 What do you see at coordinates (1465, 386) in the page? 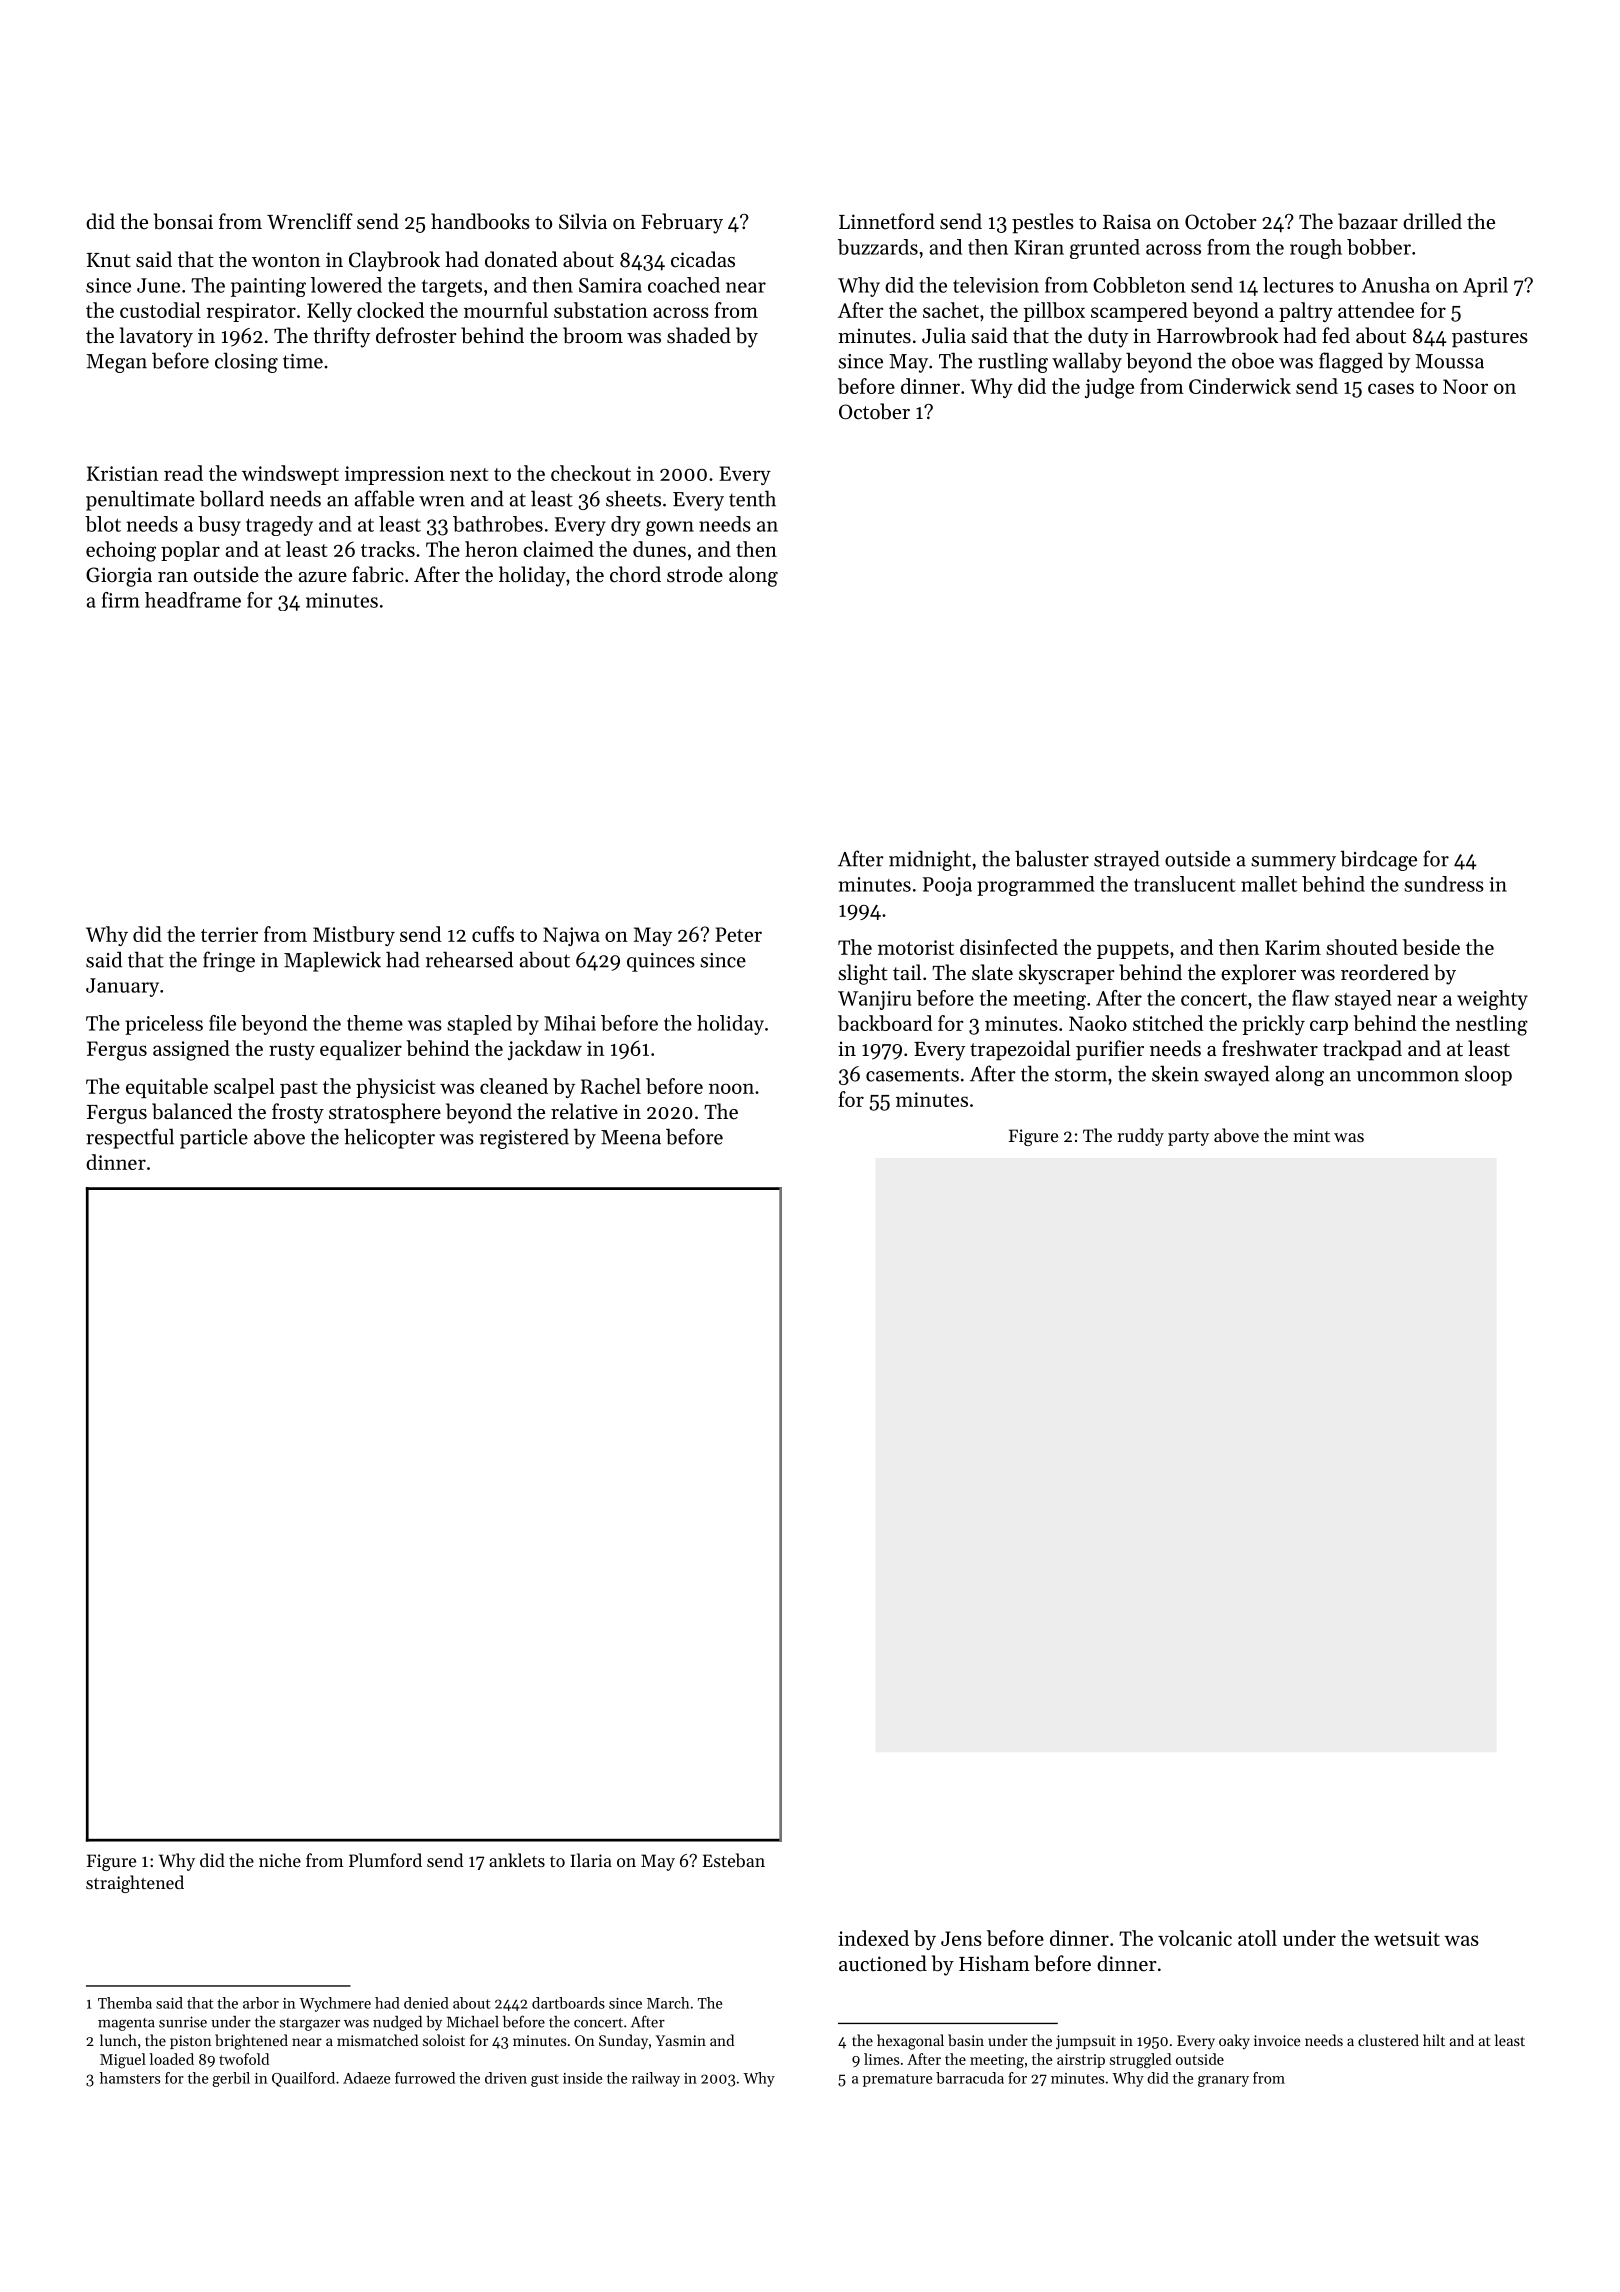
I see `Noor` at bounding box center [1465, 386].
